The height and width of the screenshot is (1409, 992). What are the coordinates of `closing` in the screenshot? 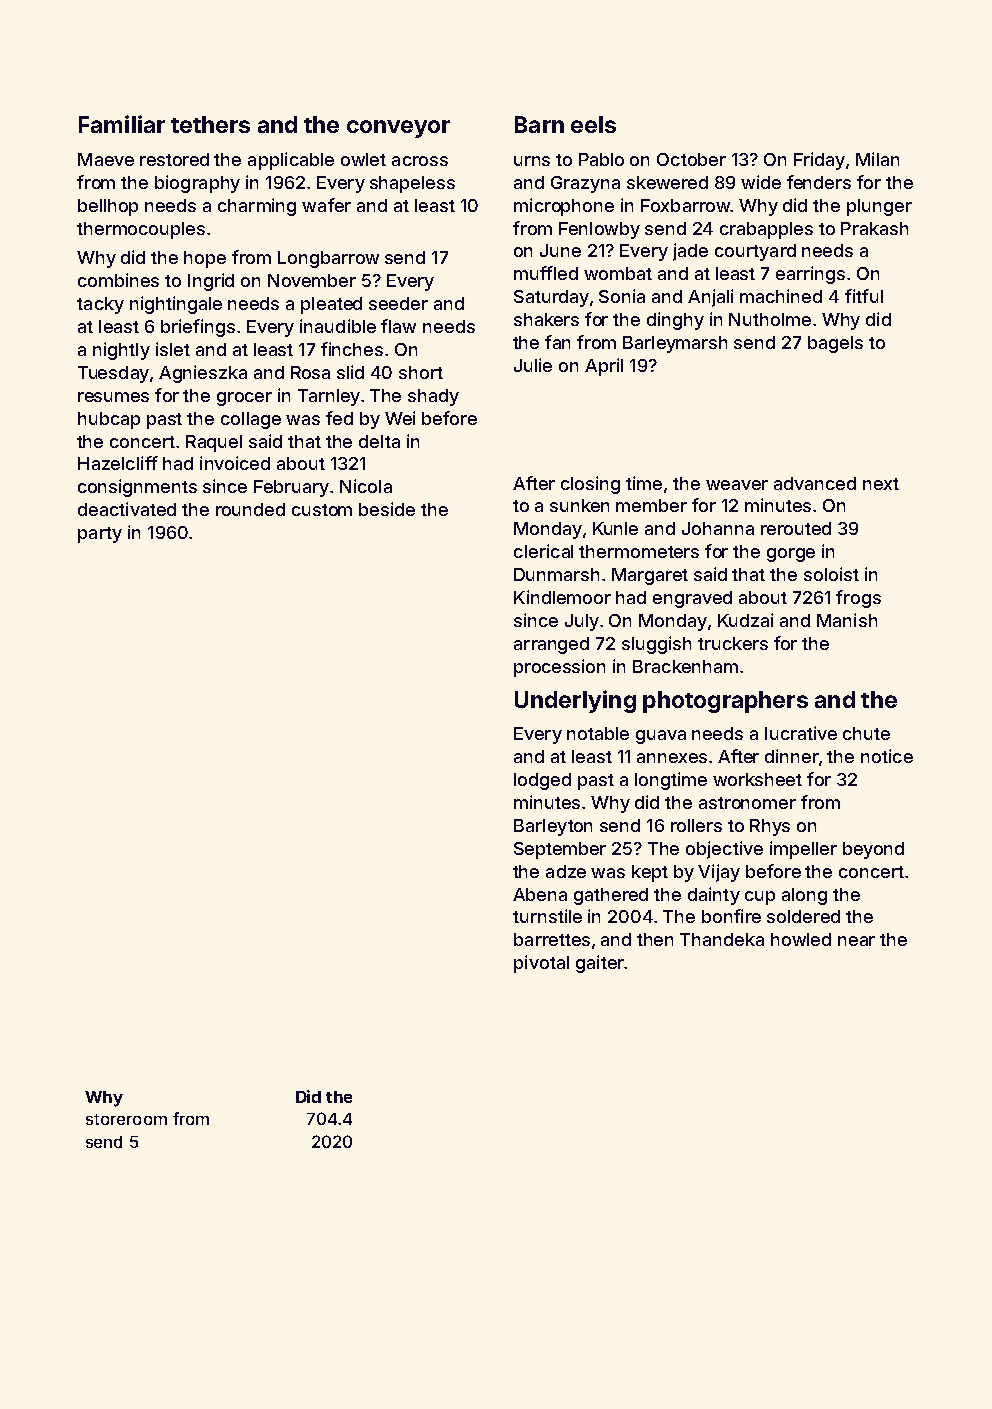 It's located at (590, 485).
